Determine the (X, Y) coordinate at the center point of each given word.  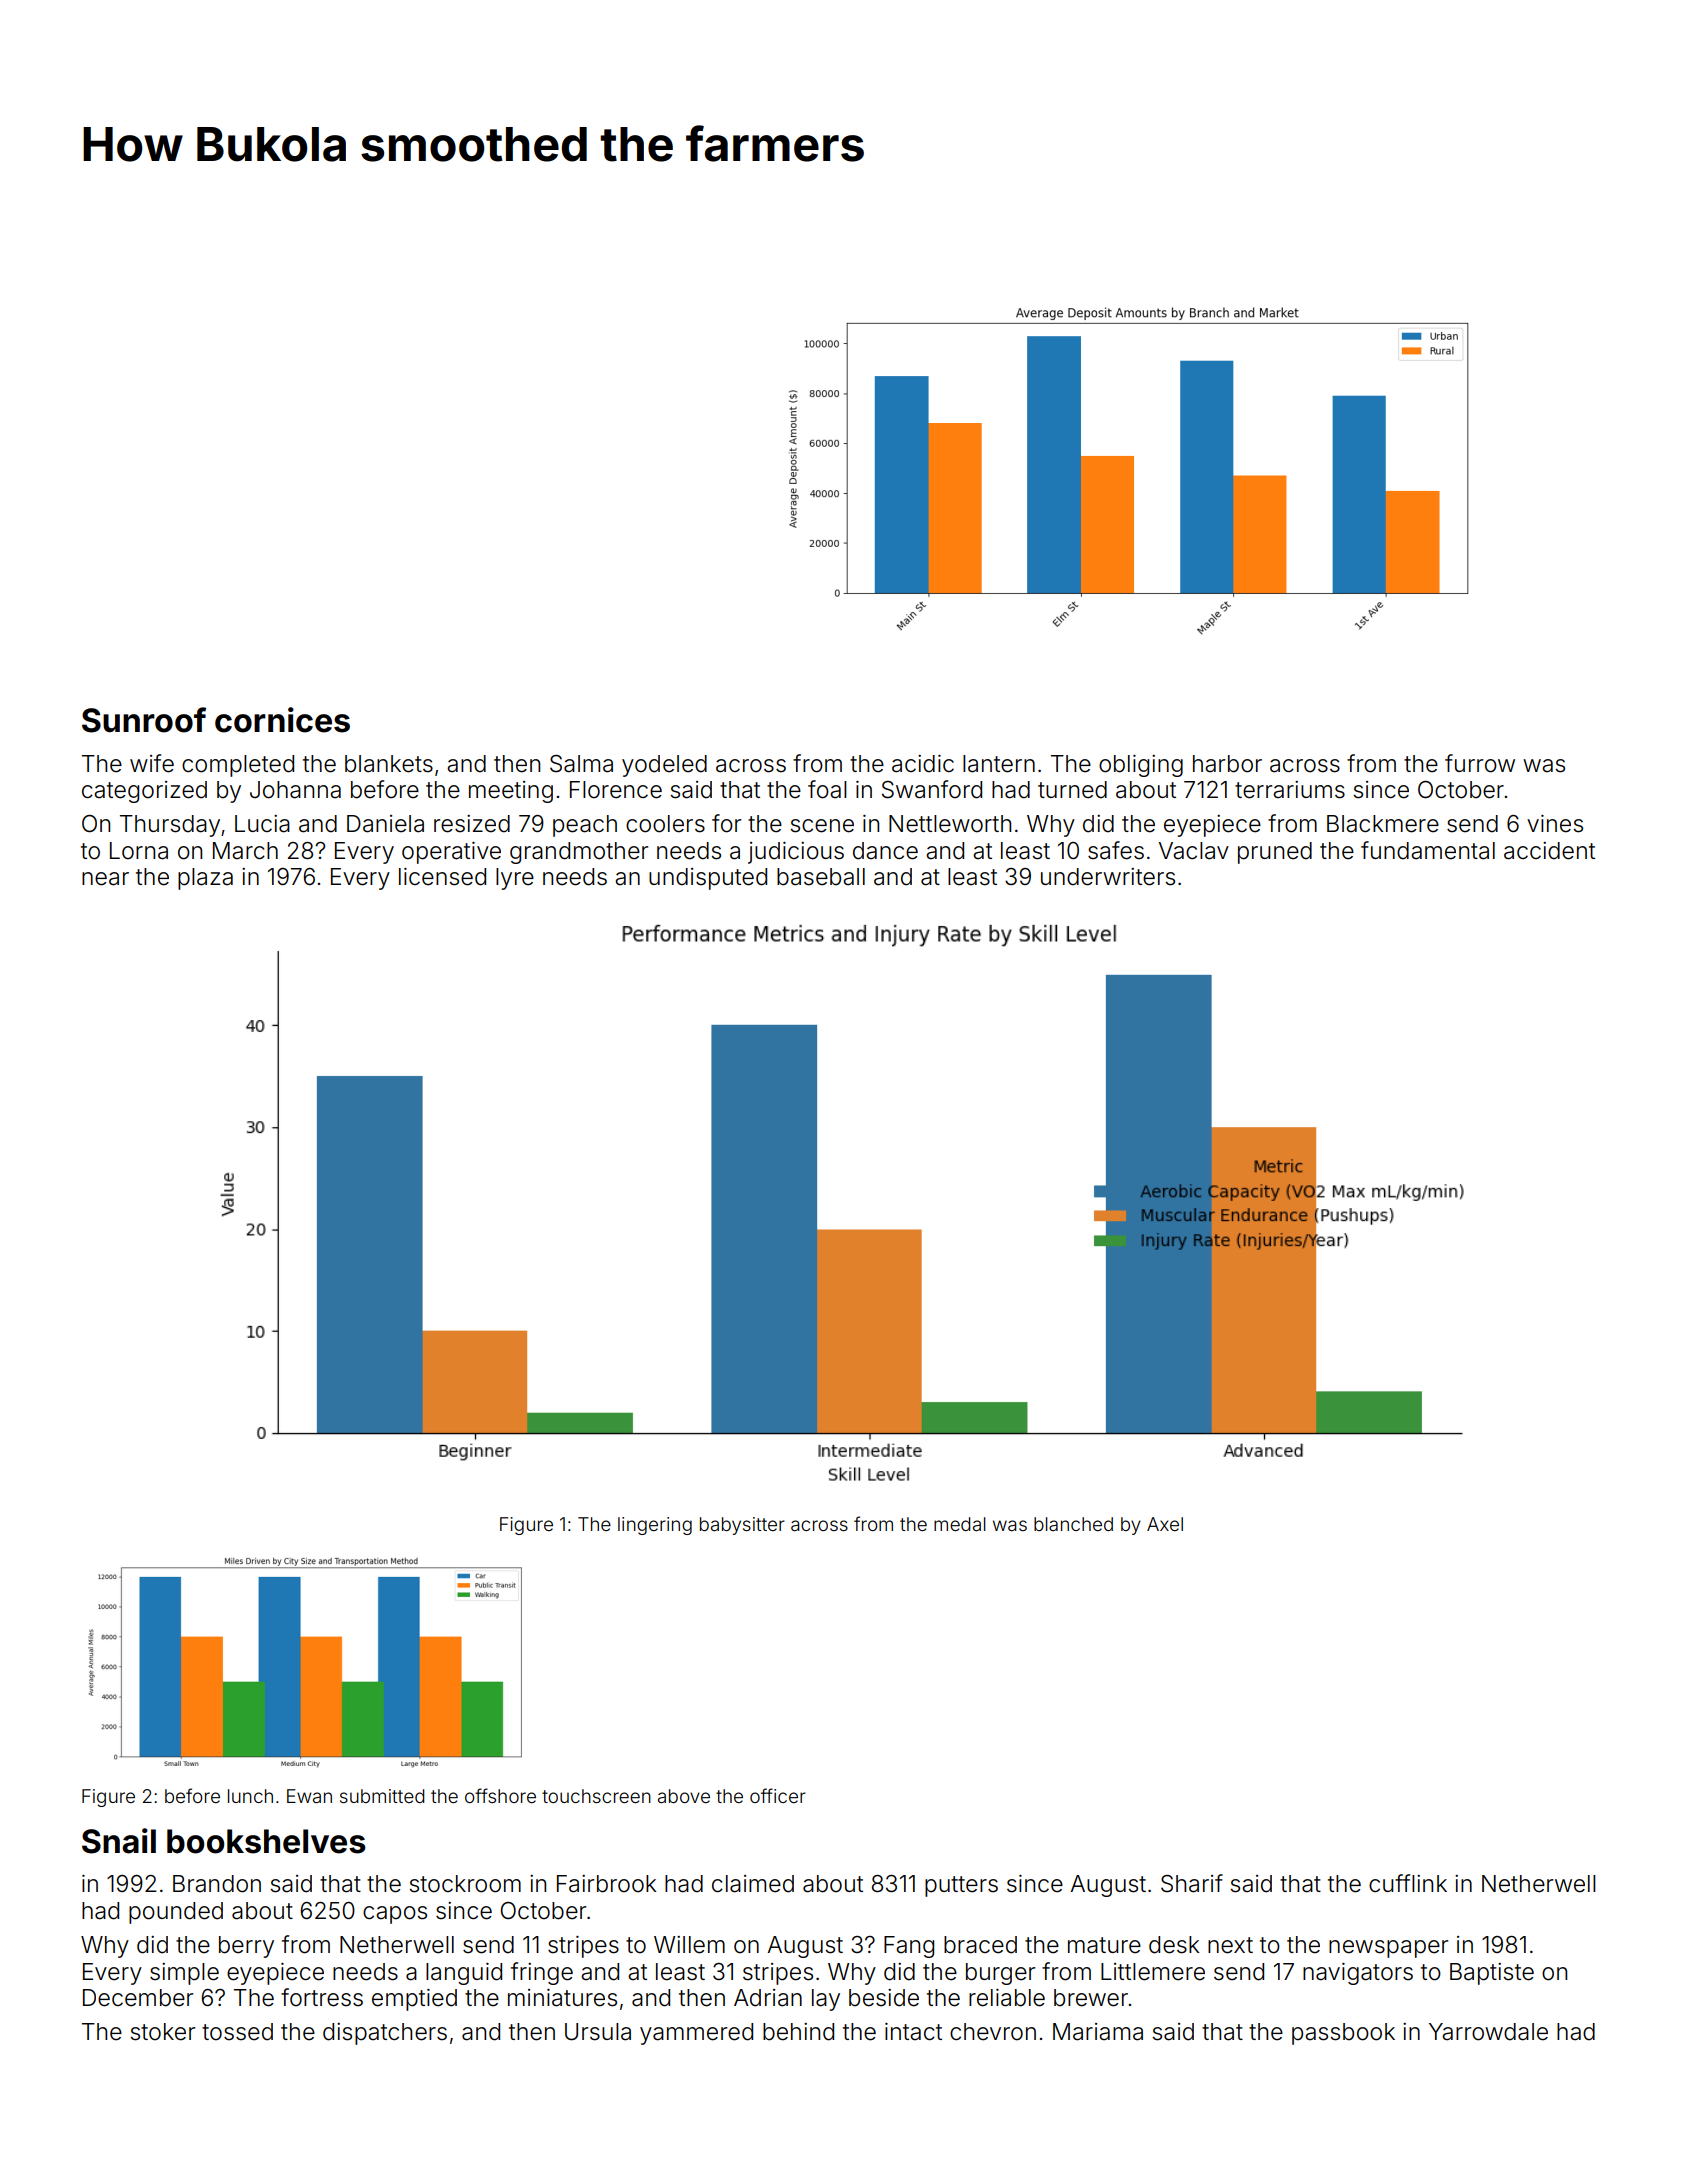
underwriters (1108, 877)
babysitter (742, 1526)
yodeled (664, 766)
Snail (119, 1841)
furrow (1480, 763)
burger (1000, 1974)
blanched (1073, 1524)
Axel (1165, 1524)
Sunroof (144, 720)
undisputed (708, 879)
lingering (655, 1526)
